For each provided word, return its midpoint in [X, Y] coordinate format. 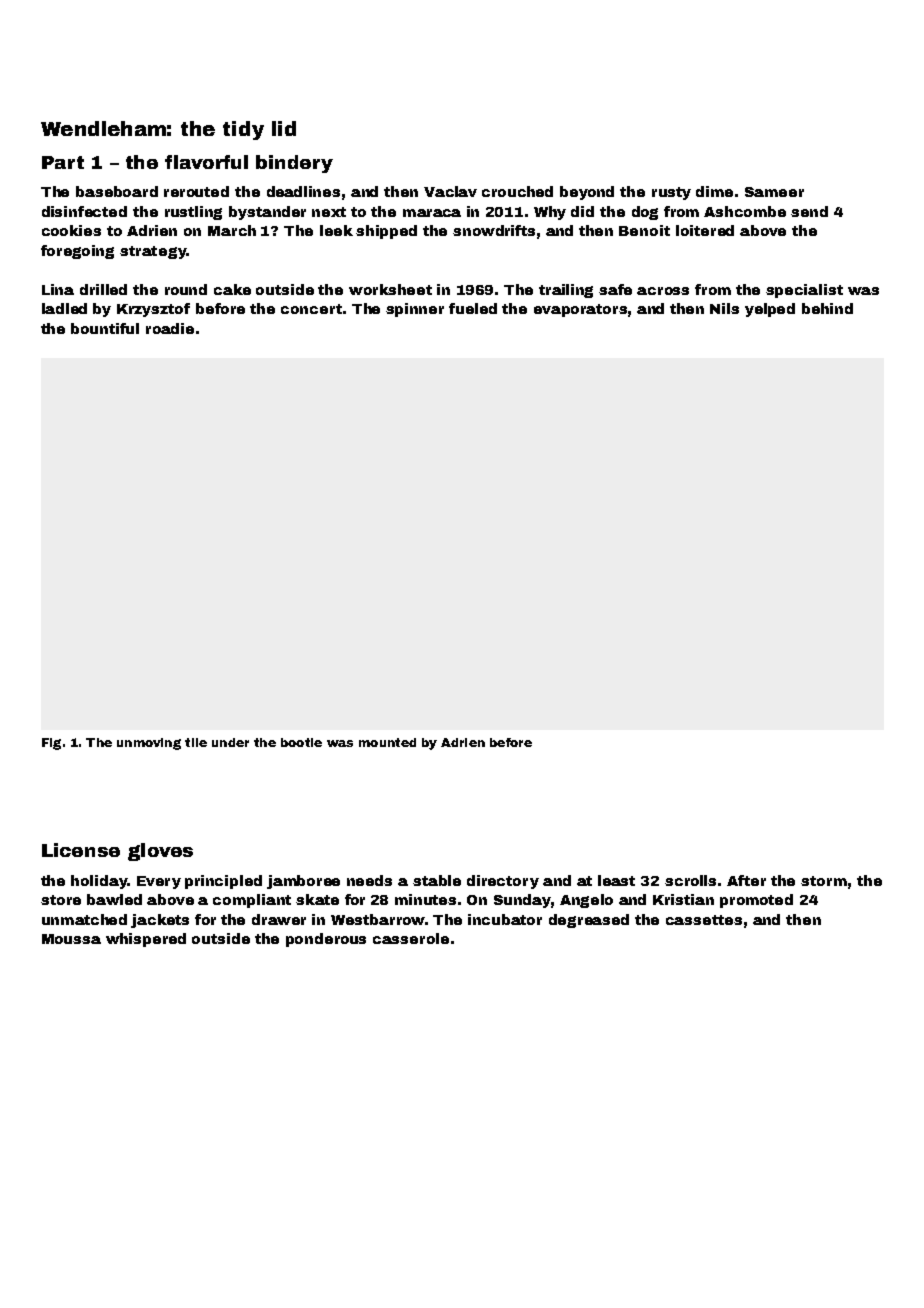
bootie [301, 742]
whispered [146, 940]
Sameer [774, 192]
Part [63, 162]
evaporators [580, 310]
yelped [770, 310]
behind [827, 308]
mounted [387, 742]
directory [503, 882]
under [230, 742]
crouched [517, 191]
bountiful [105, 328]
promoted [756, 901]
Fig [51, 744]
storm [824, 881]
